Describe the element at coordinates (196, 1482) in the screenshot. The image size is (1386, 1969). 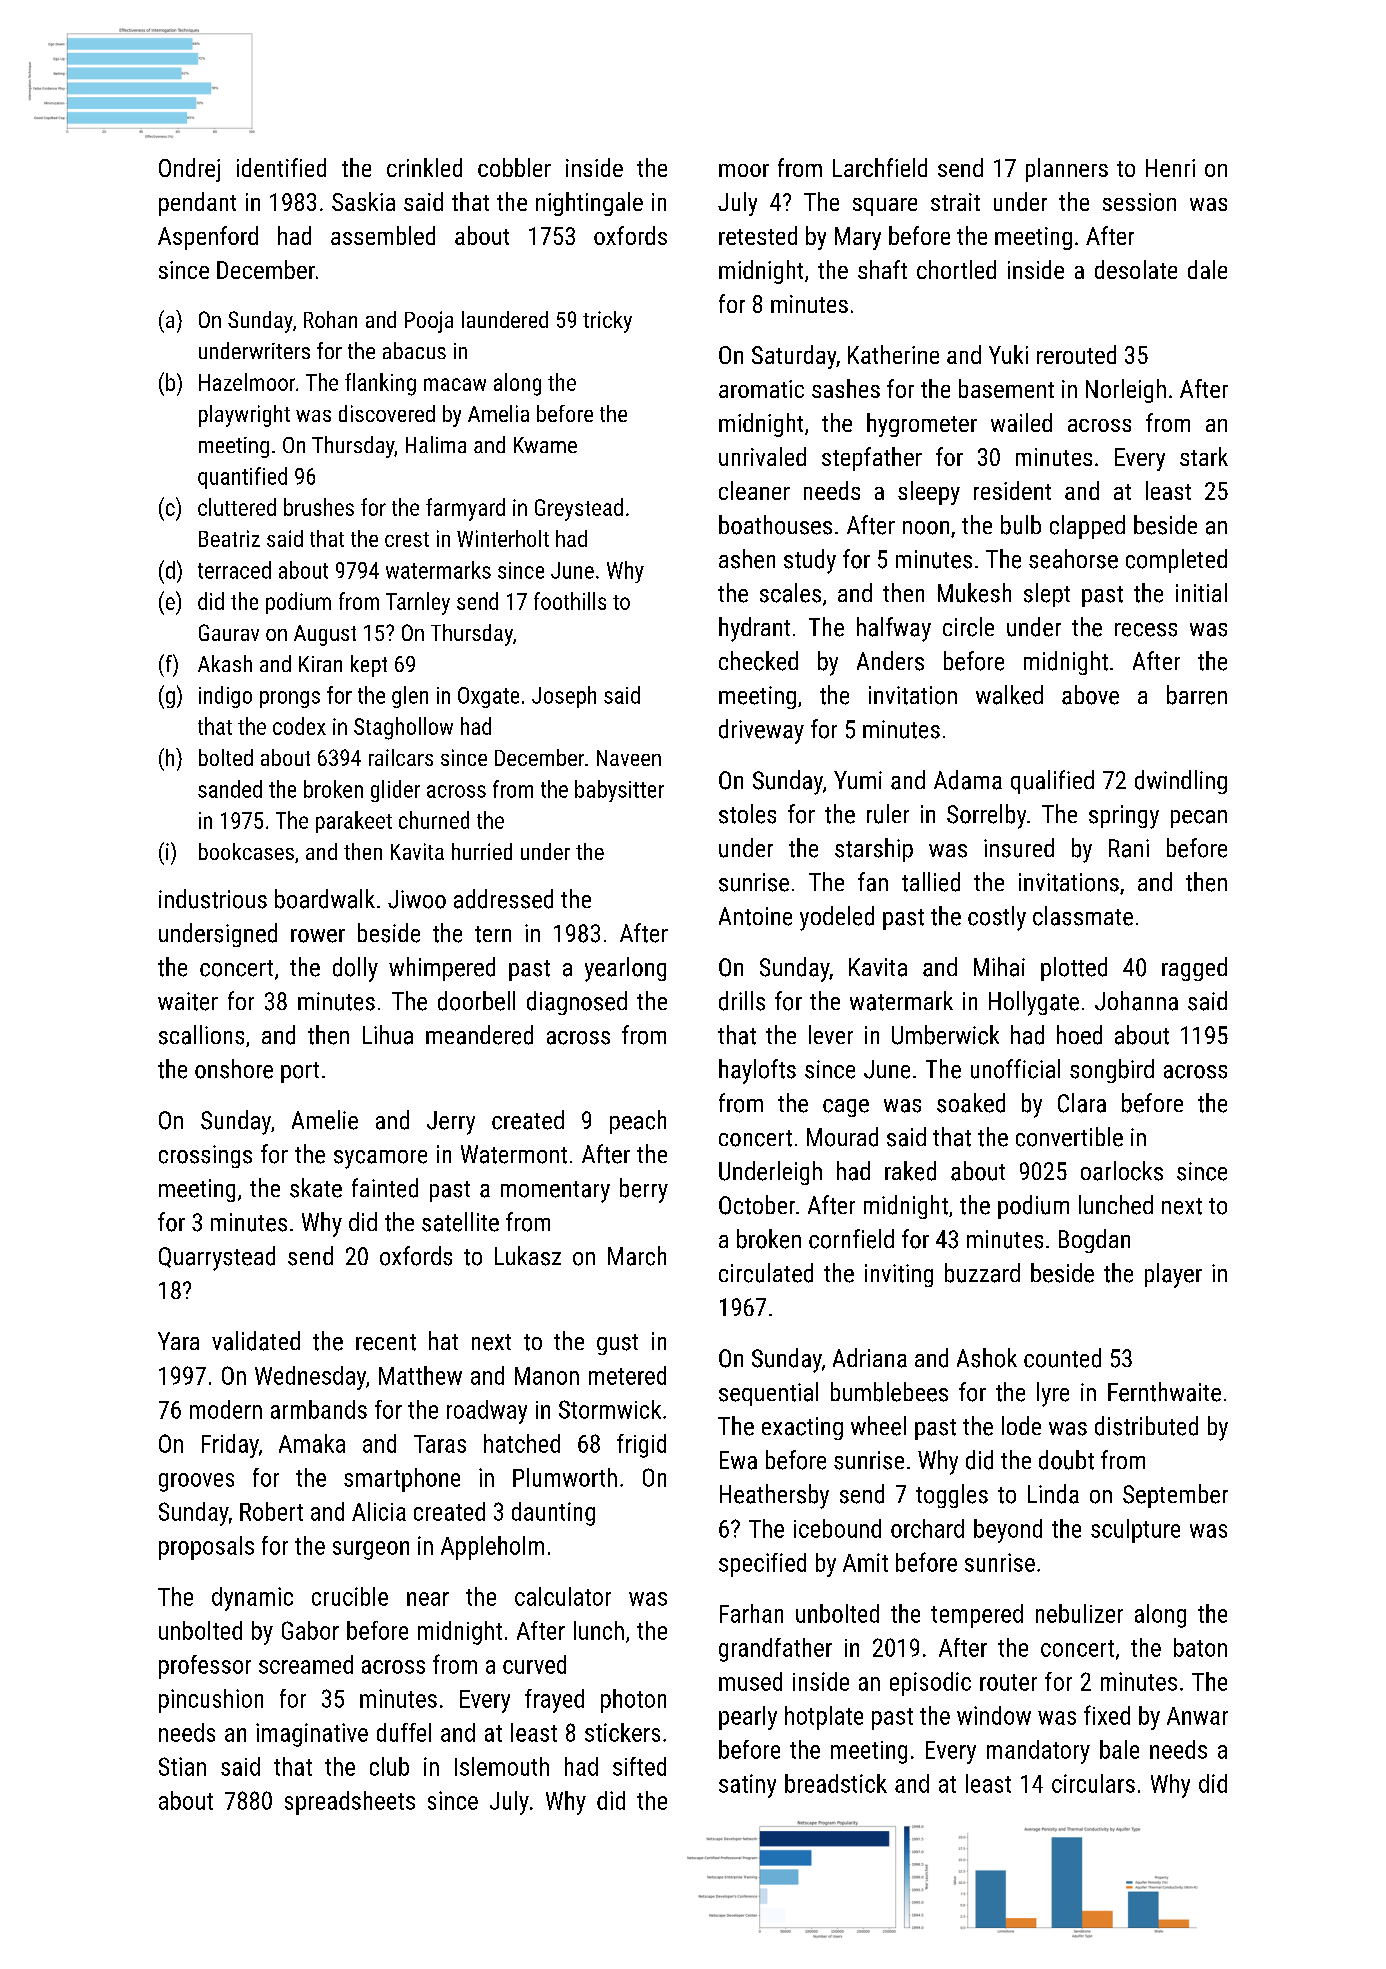
I see `grooves` at that location.
